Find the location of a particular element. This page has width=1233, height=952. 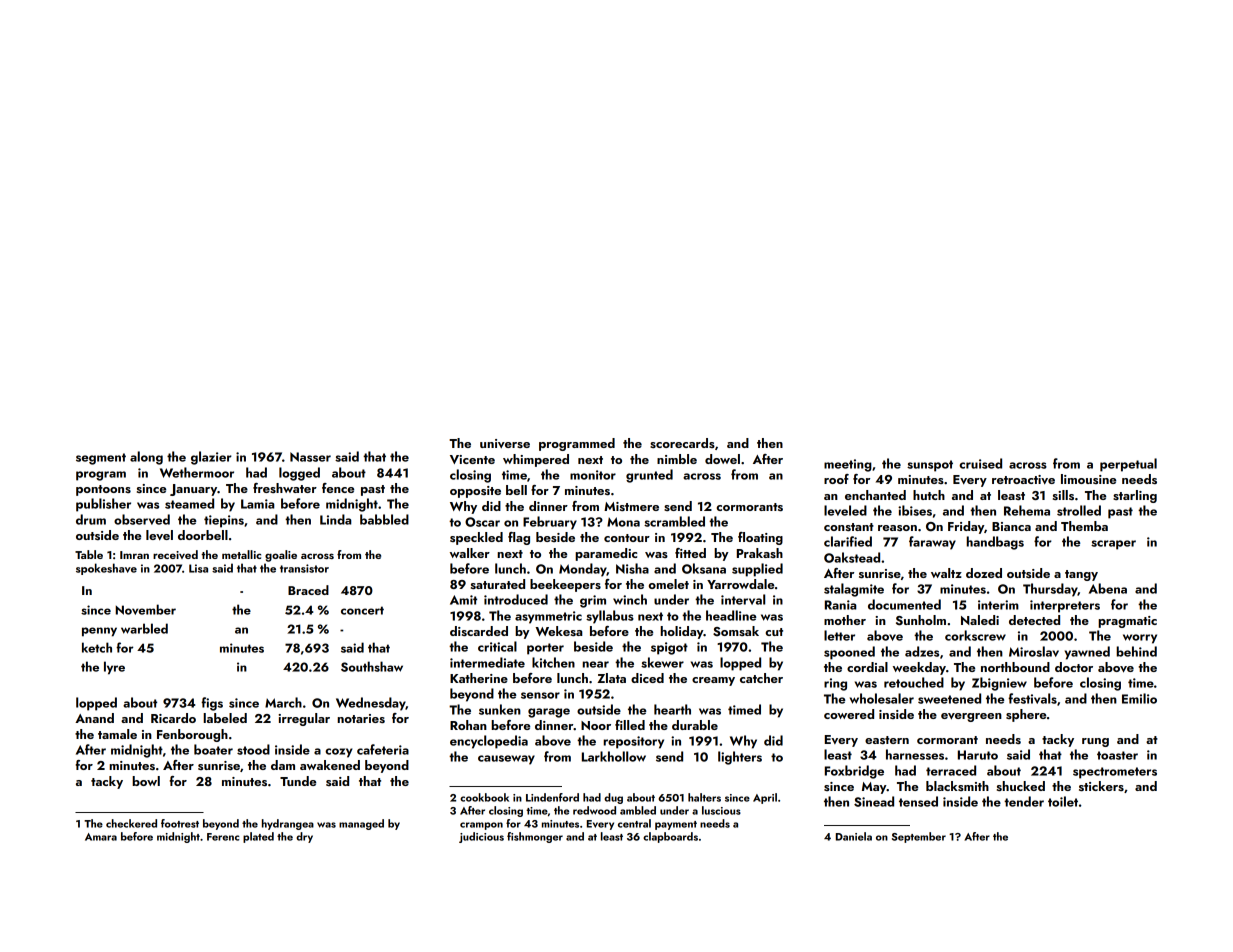

September is located at coordinates (919, 837).
